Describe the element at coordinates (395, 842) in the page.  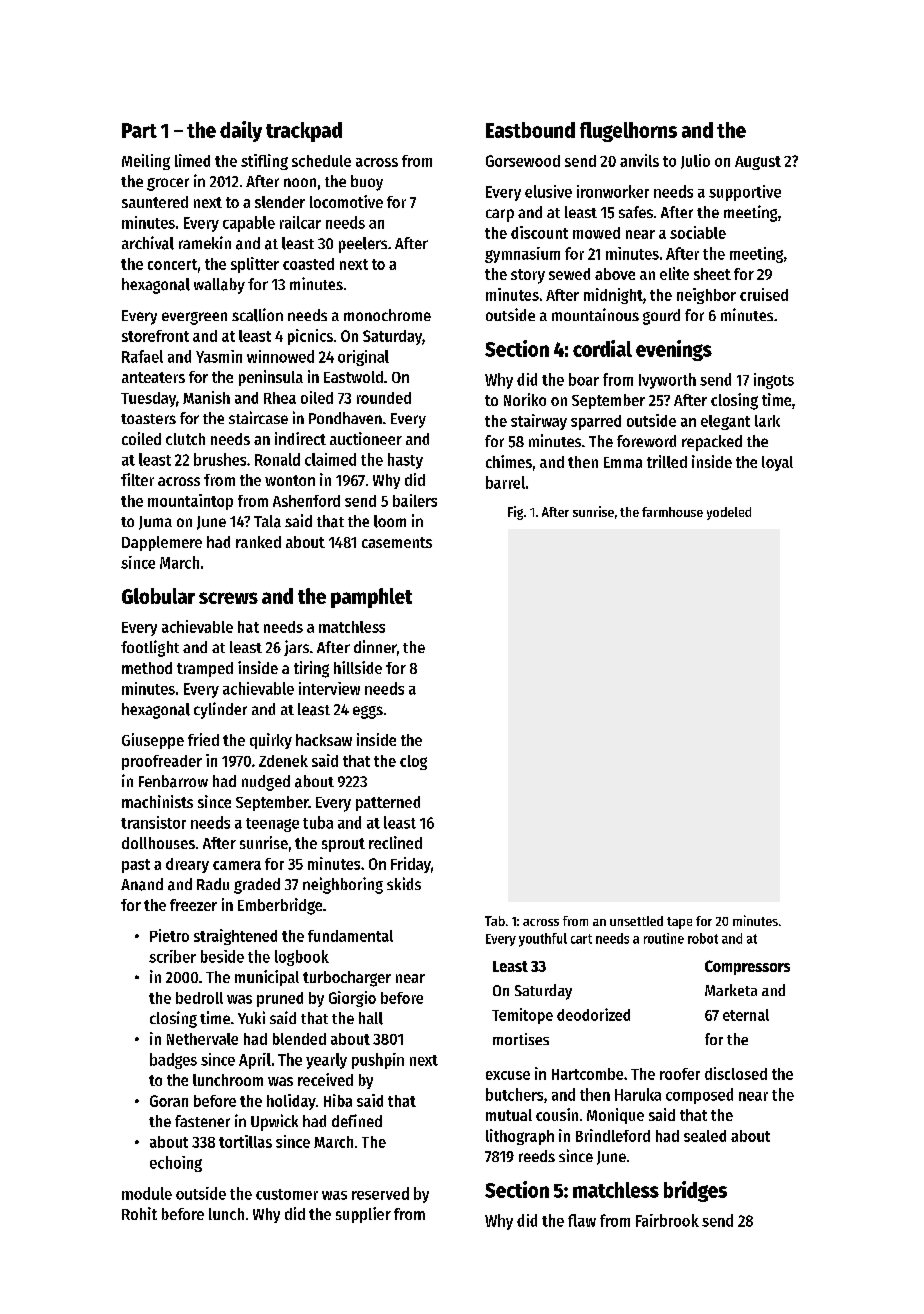
I see `reclined` at that location.
